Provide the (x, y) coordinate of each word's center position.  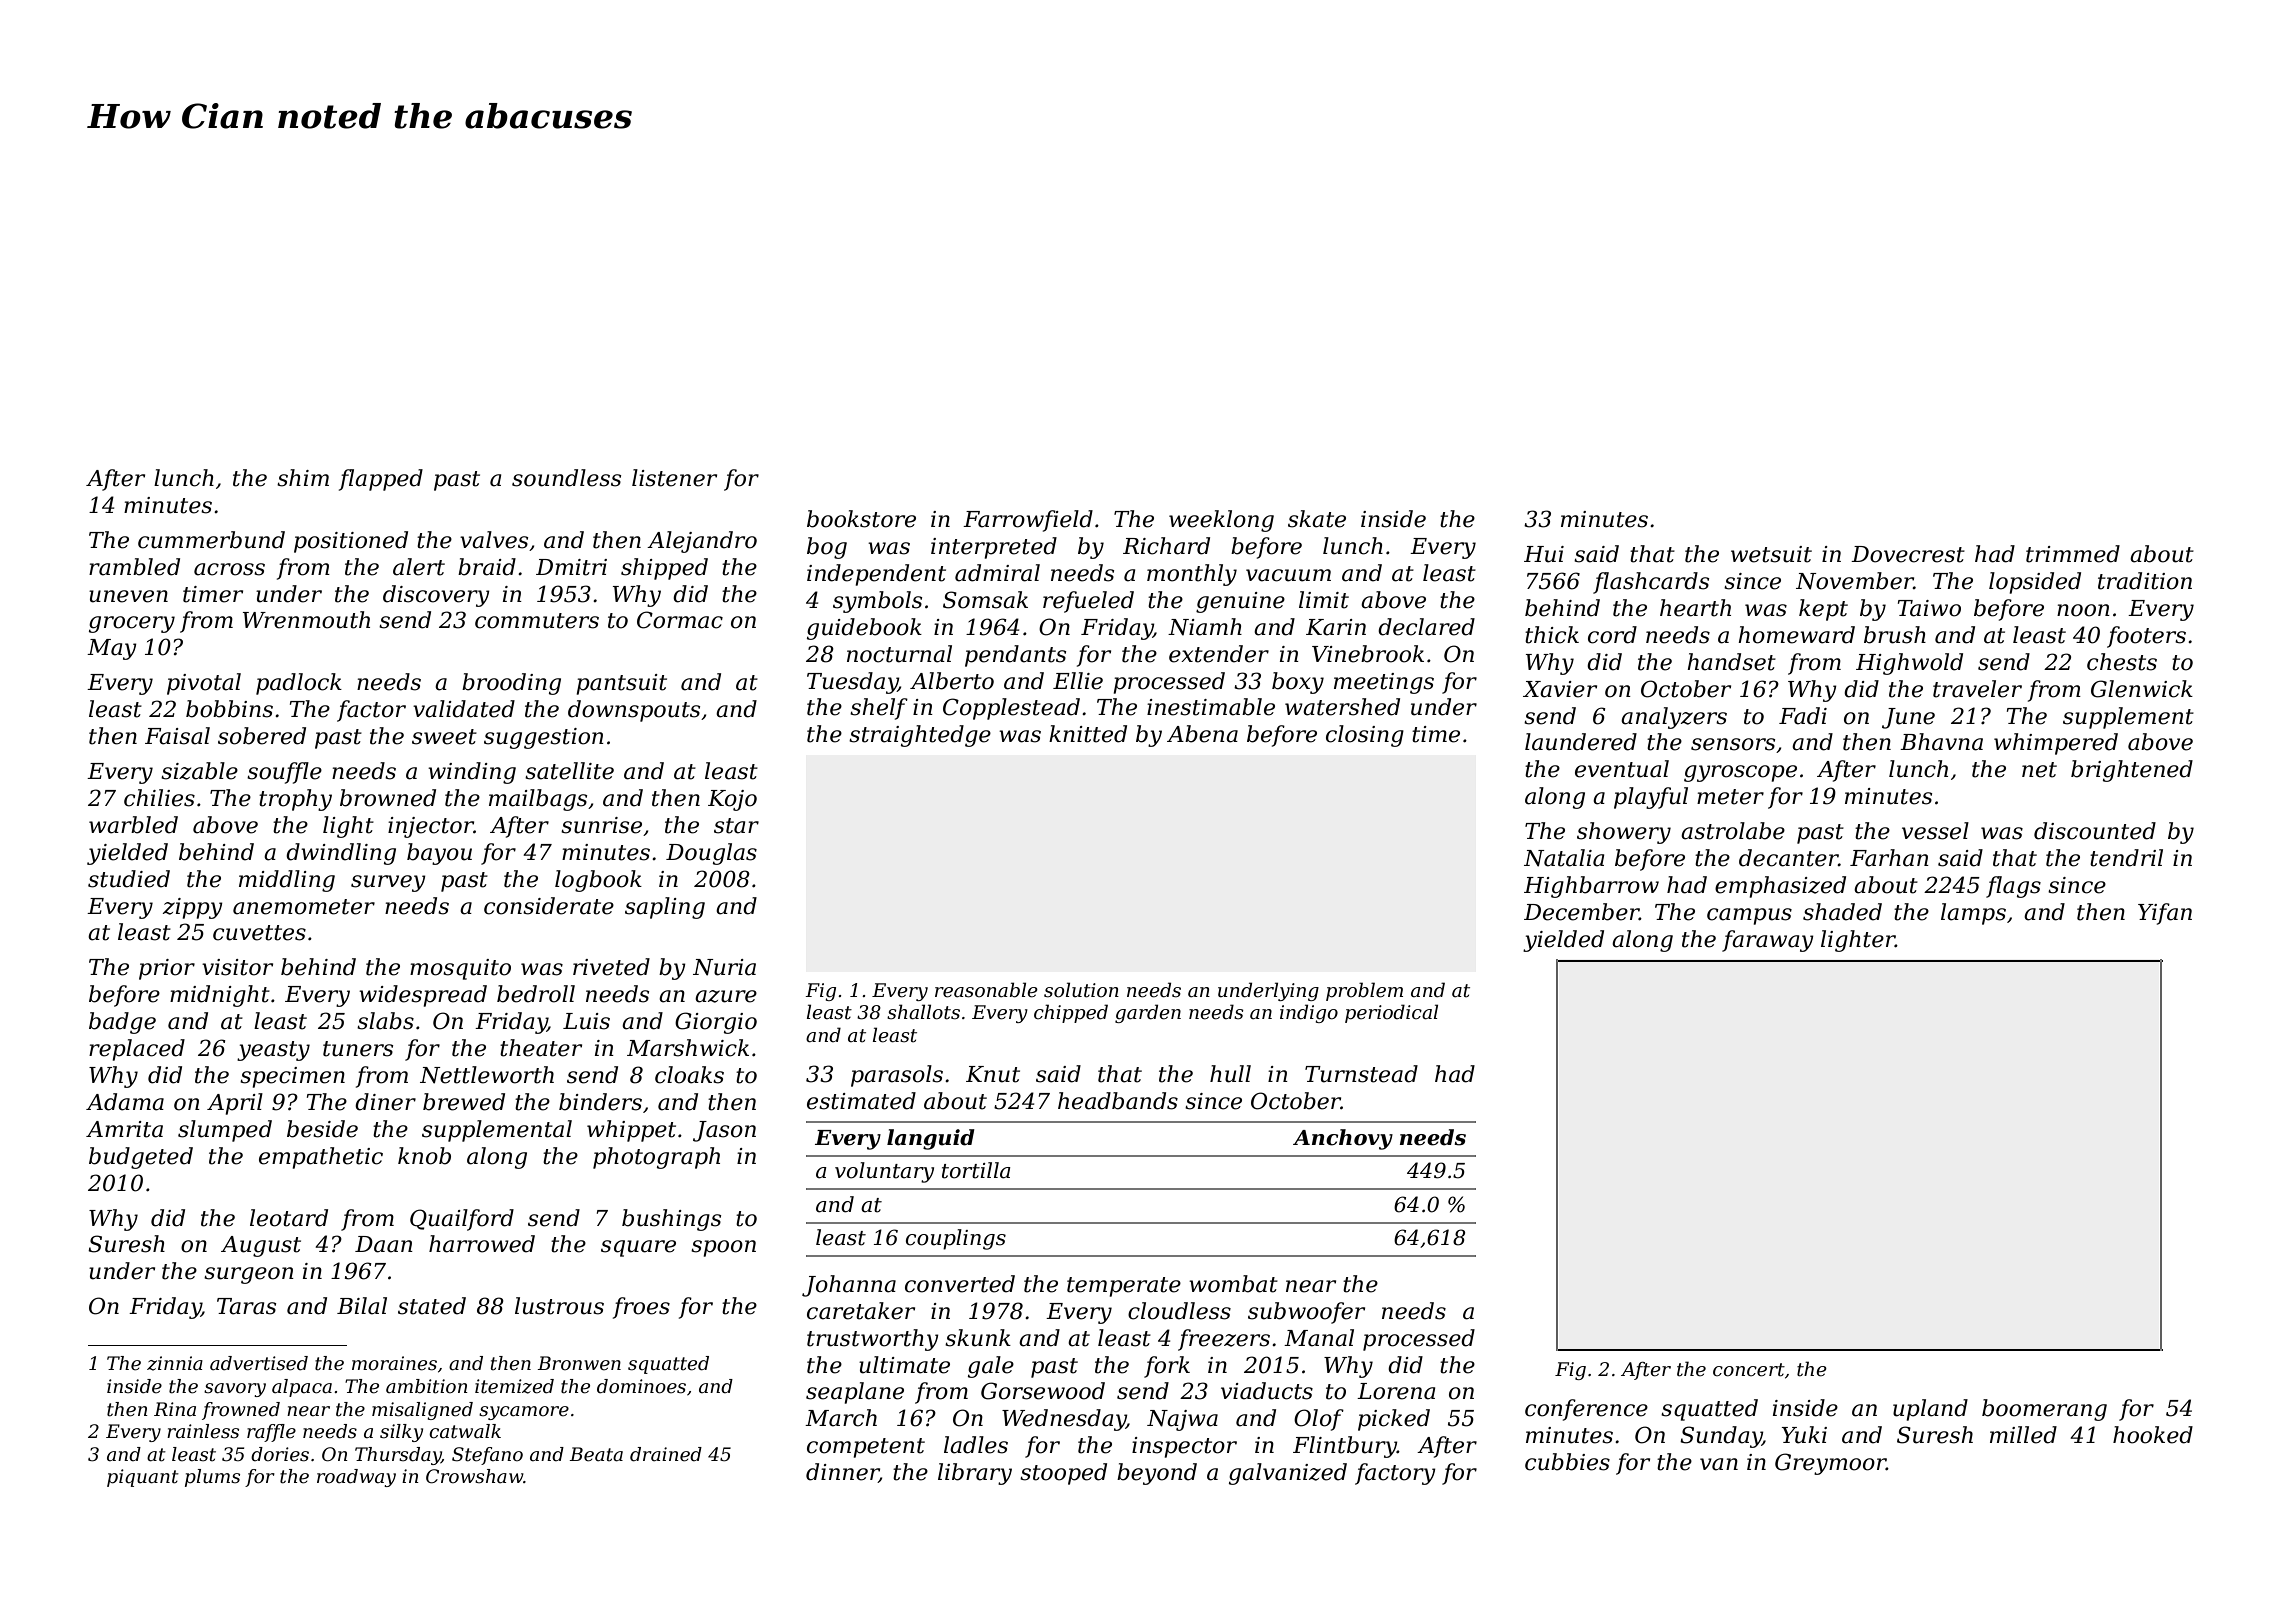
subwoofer (1306, 1313)
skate (1317, 519)
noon (2083, 610)
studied (129, 879)
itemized (514, 1386)
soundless (566, 478)
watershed (1342, 707)
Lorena (1396, 1391)
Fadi (1803, 716)
